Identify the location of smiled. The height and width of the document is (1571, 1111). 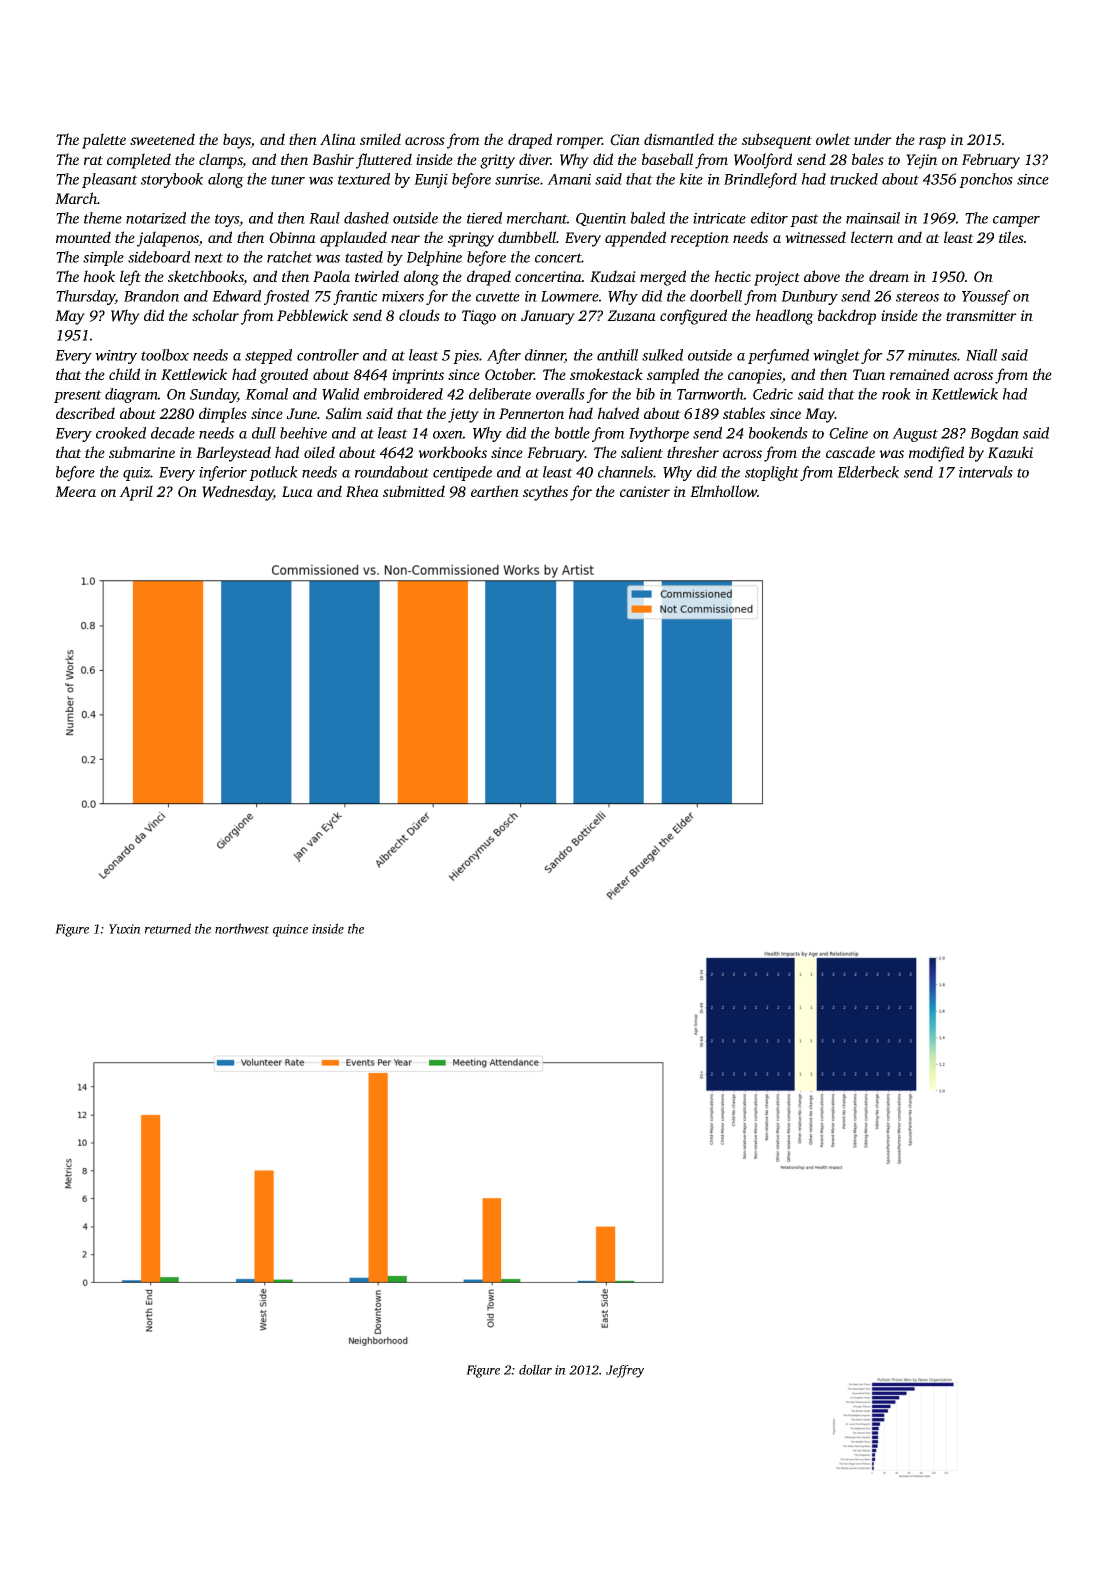
(380, 139).
